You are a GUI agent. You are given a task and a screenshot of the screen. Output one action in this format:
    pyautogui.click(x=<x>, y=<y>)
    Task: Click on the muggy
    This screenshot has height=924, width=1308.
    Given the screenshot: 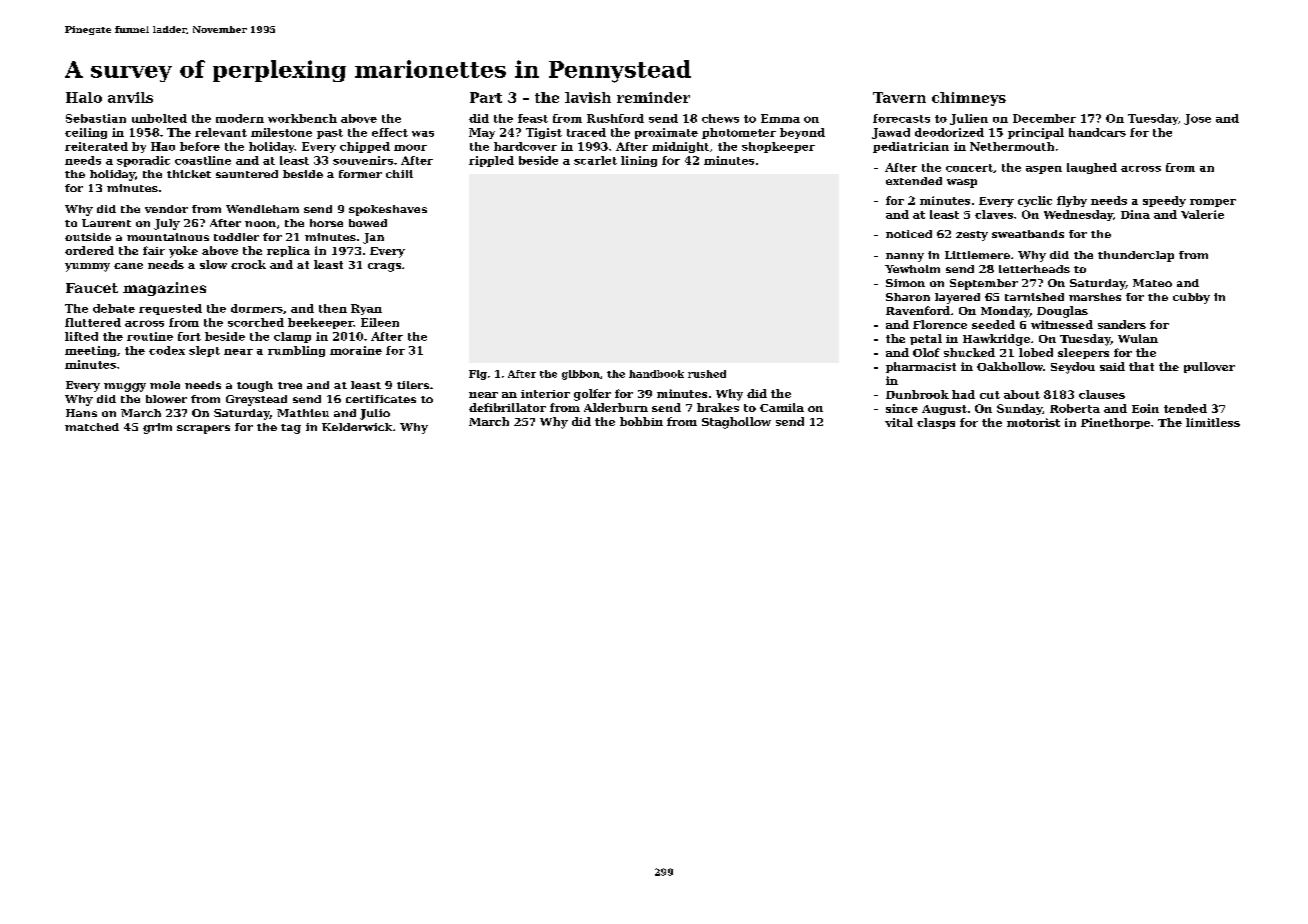 What is the action you would take?
    pyautogui.click(x=125, y=387)
